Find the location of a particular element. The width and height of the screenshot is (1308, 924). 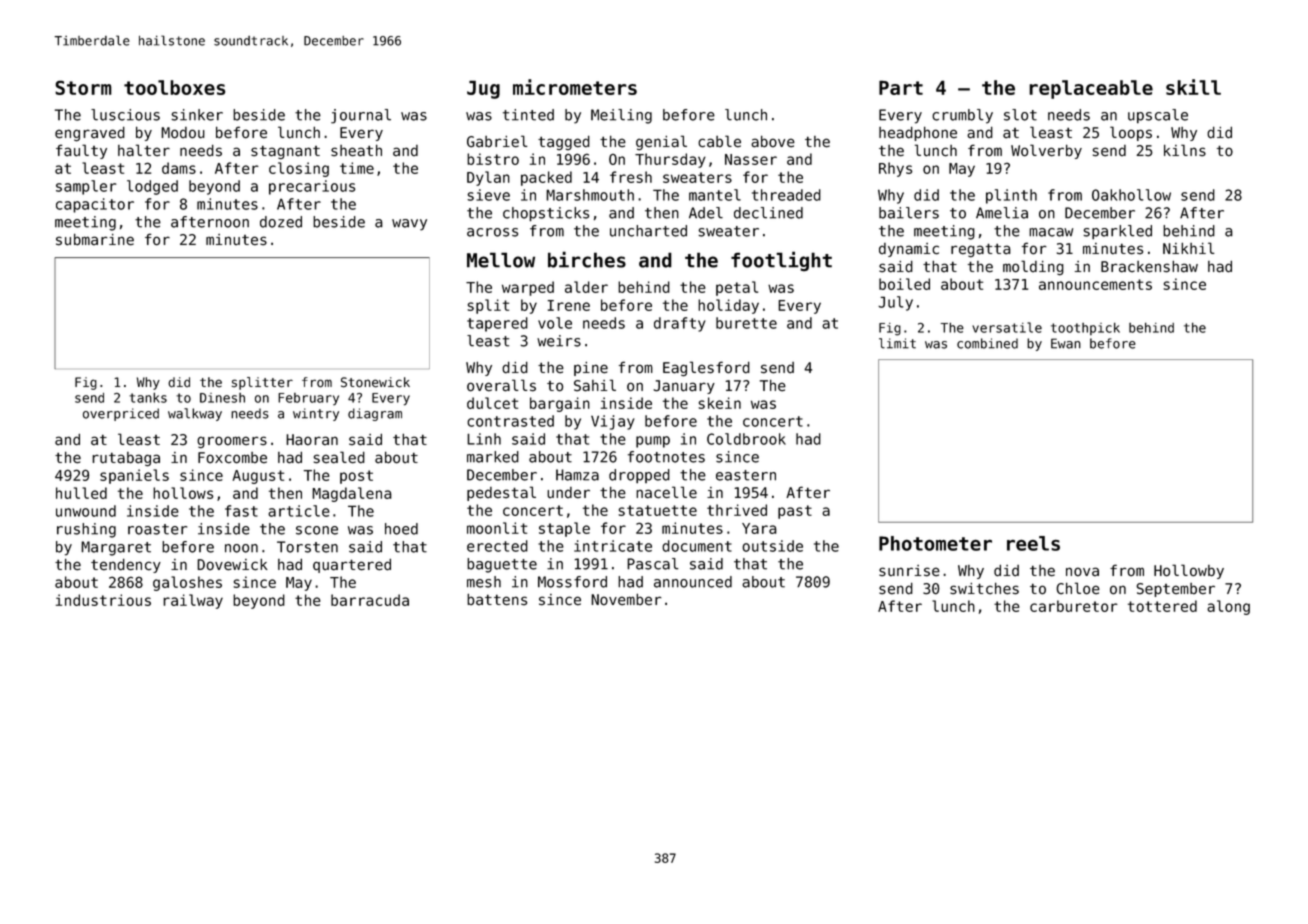

reels is located at coordinates (1033, 543).
